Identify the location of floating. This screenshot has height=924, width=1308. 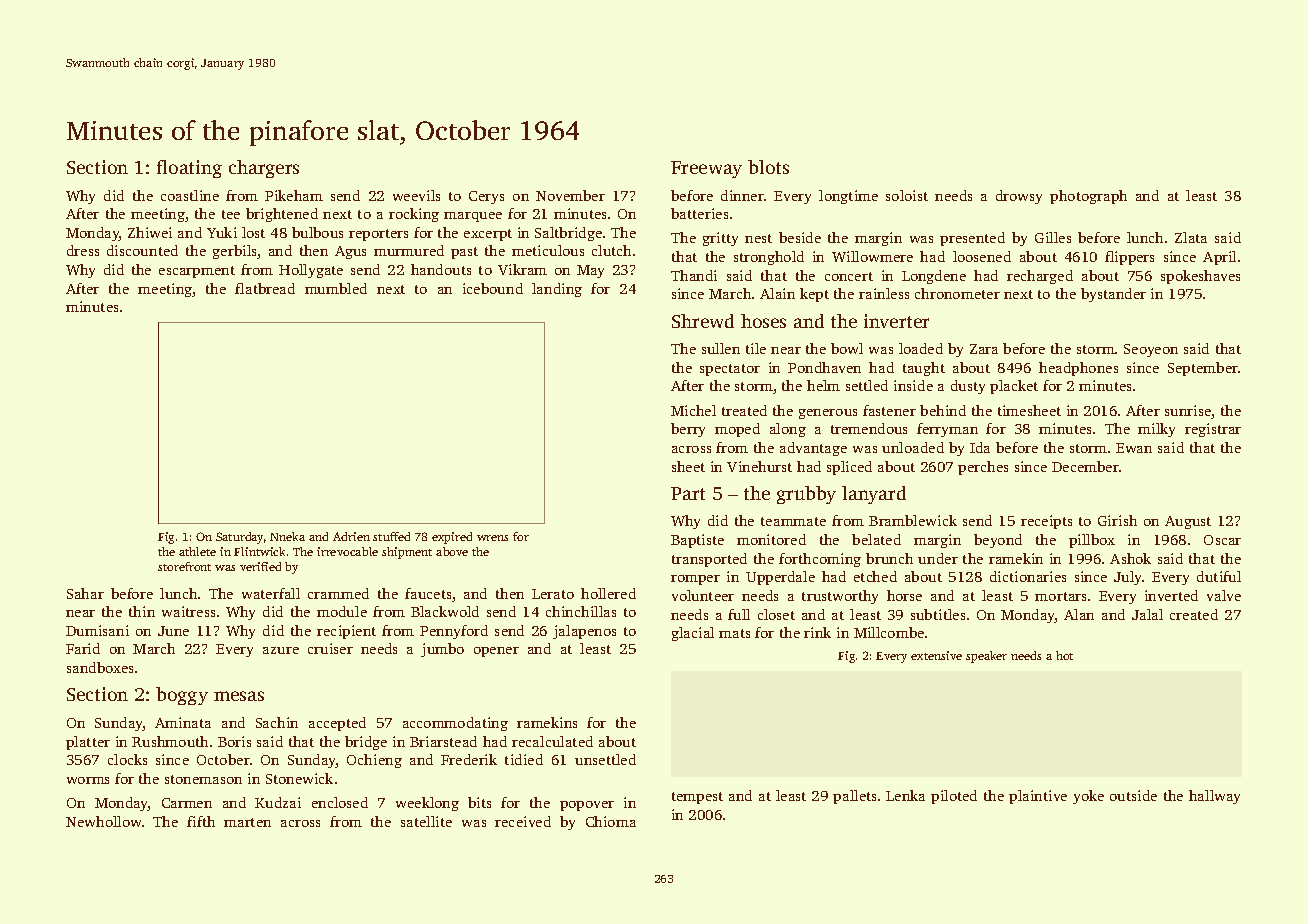
(189, 169).
